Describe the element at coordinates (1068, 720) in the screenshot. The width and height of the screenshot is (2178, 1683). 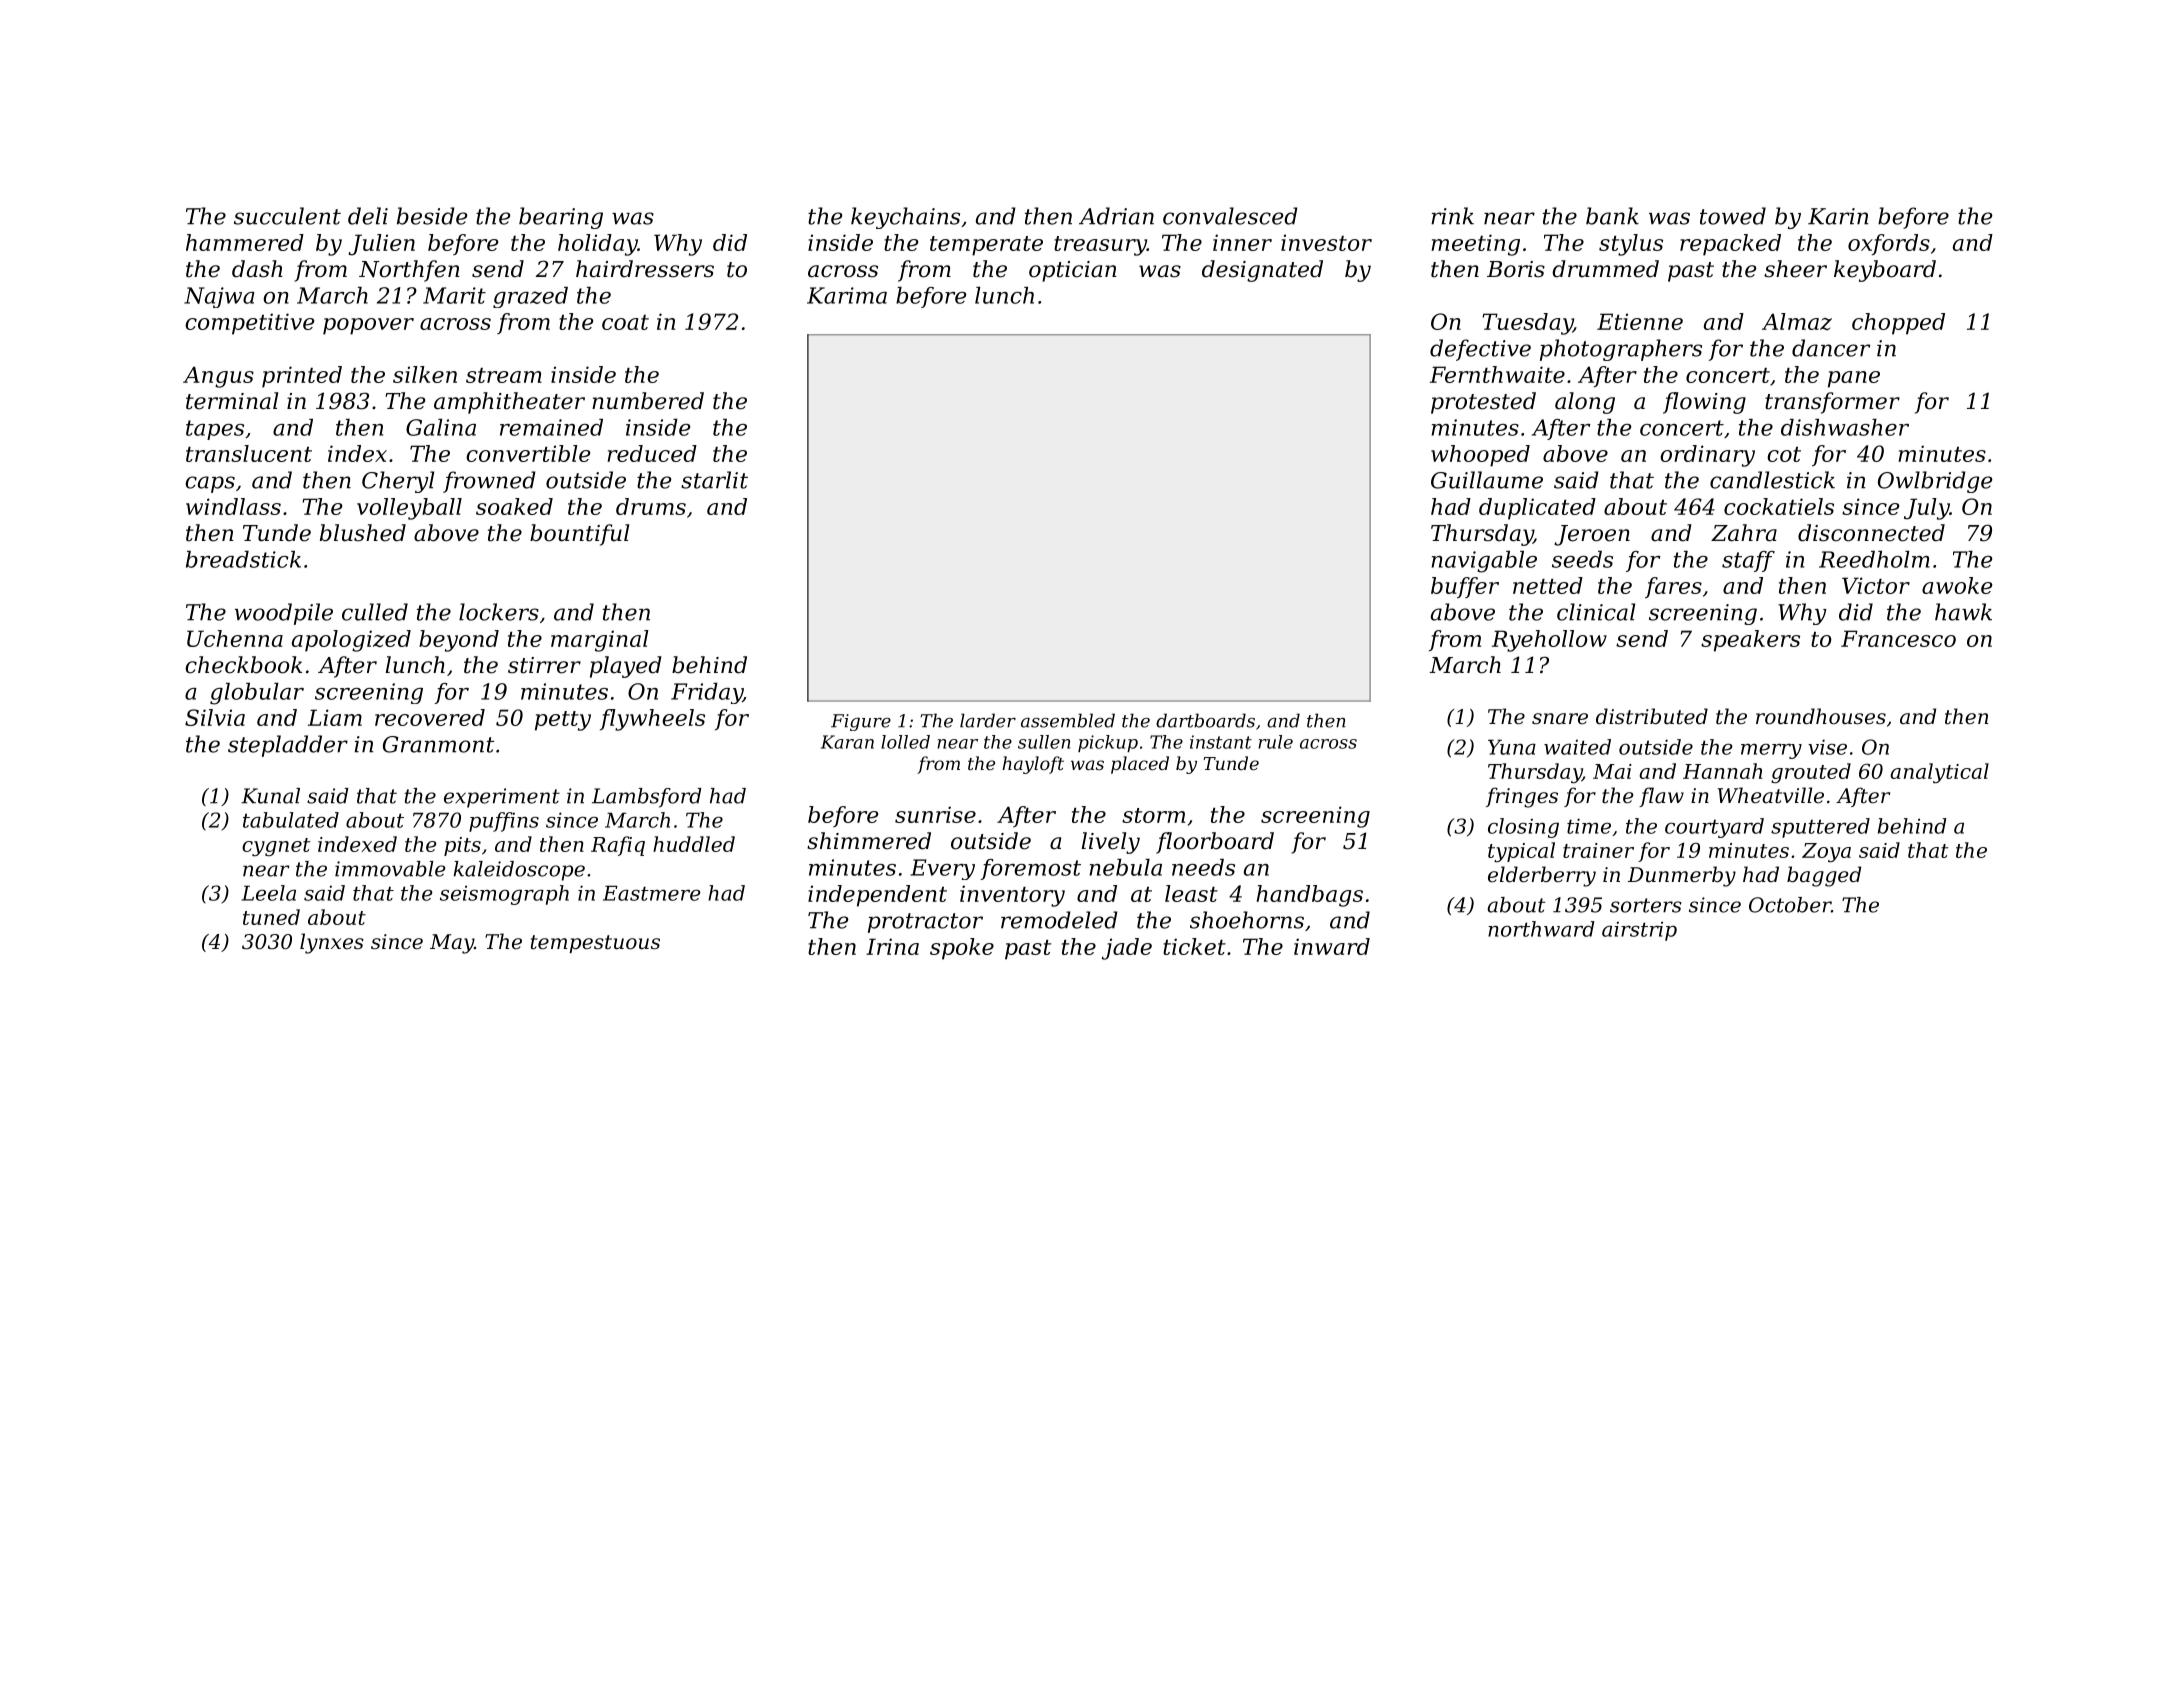
I see `assembled` at that location.
